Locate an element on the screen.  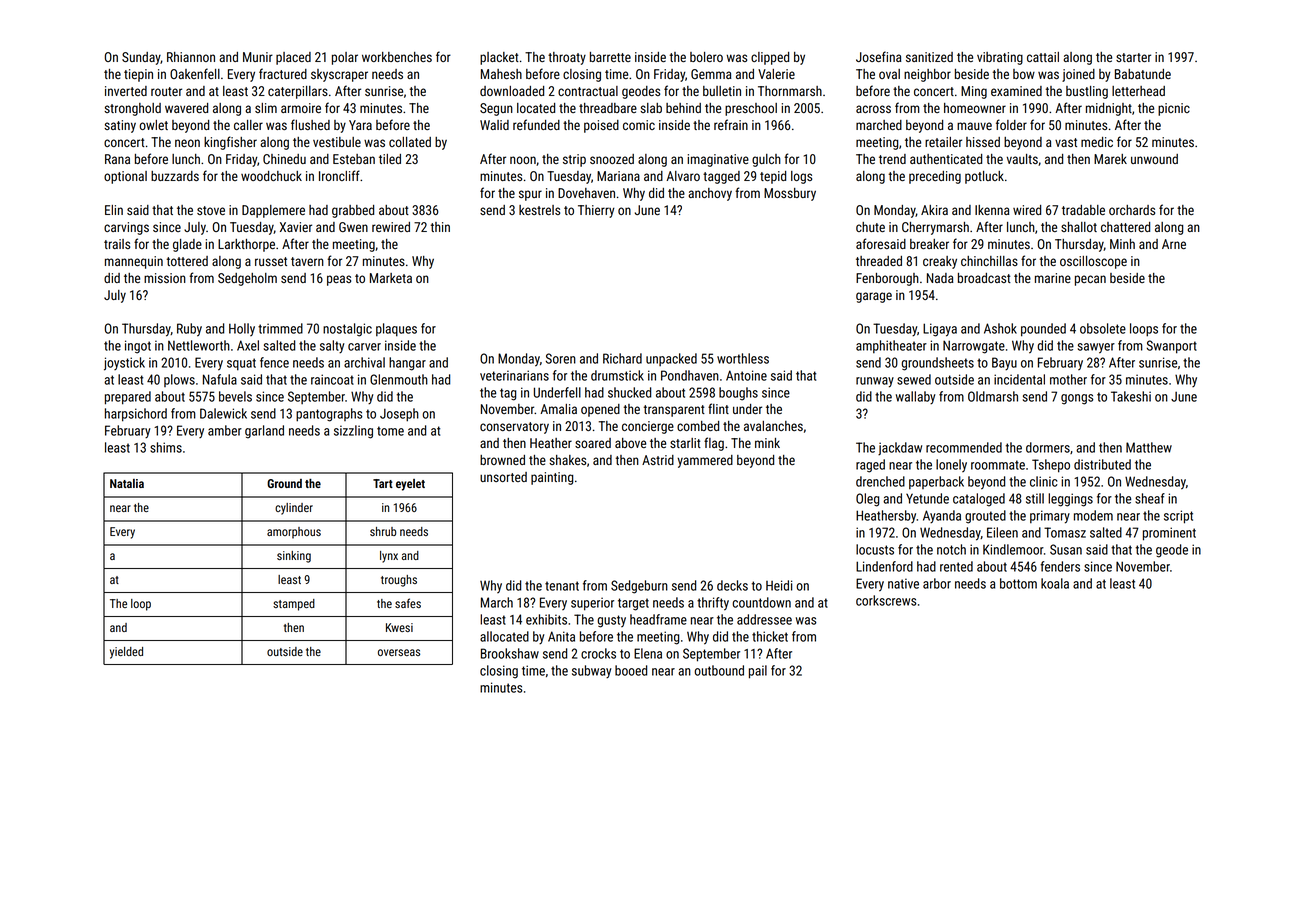
Mahesh is located at coordinates (501, 74).
